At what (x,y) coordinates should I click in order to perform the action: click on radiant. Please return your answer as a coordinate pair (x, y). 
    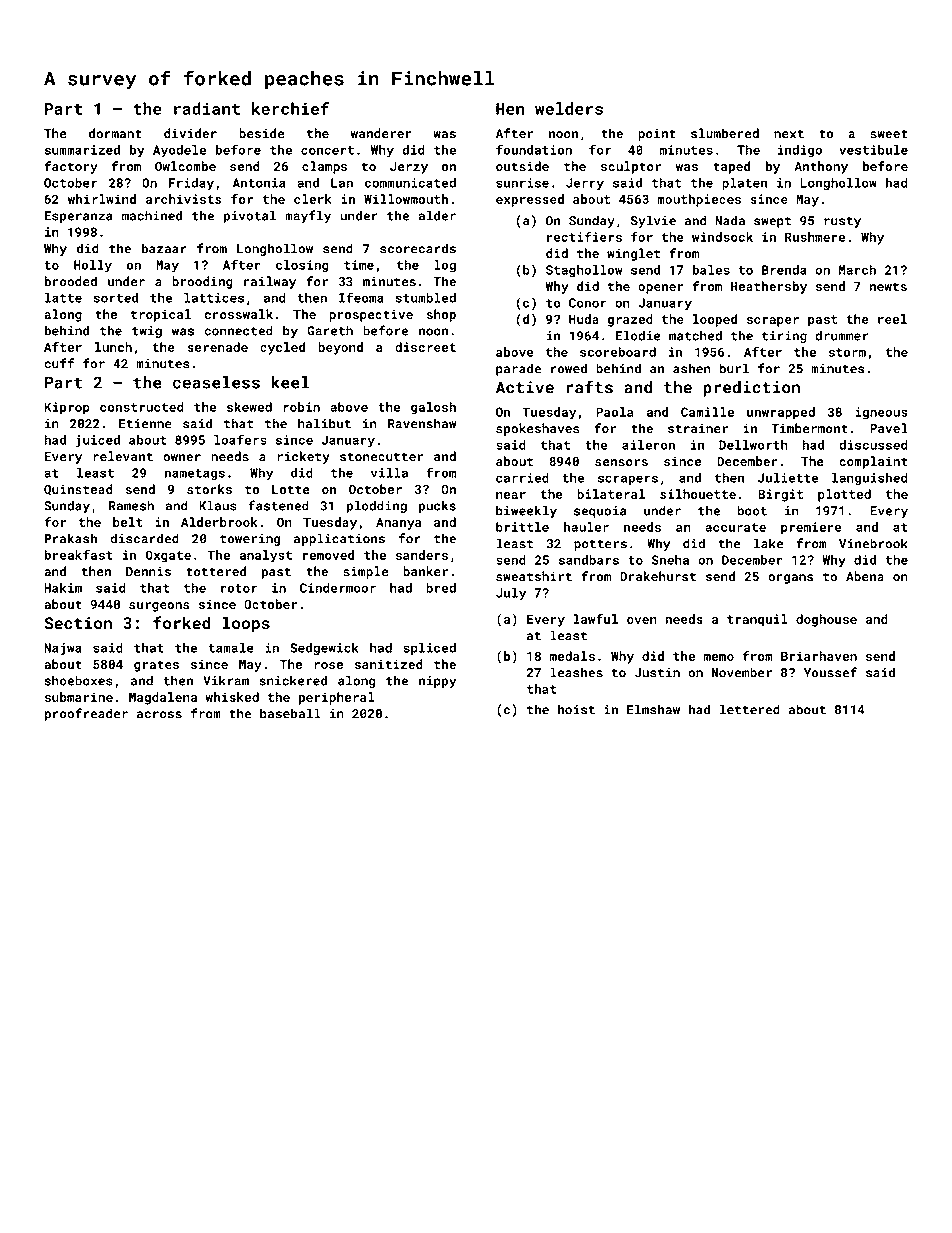
    Looking at the image, I should click on (207, 108).
